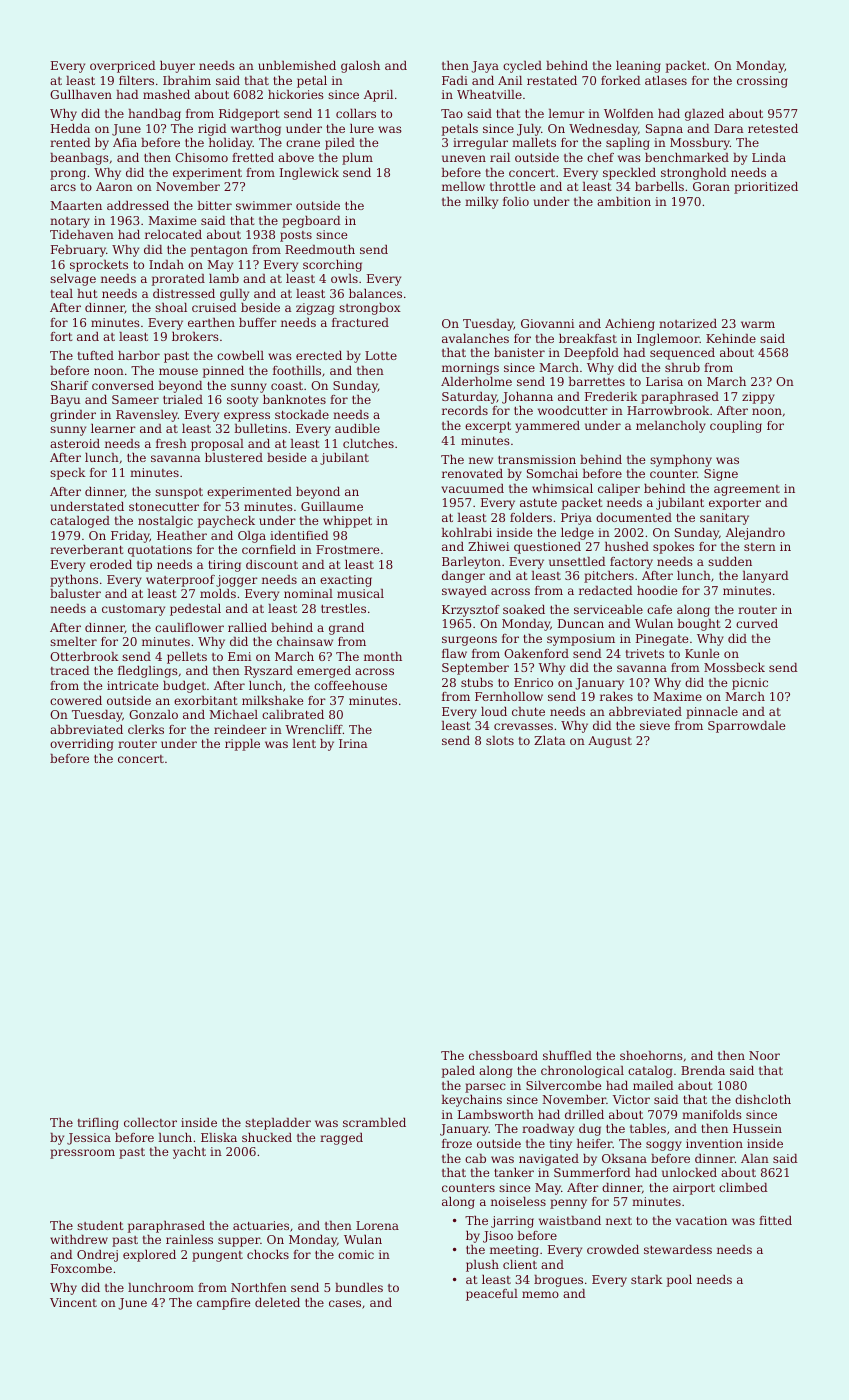 The width and height of the page is (849, 1400). Describe the element at coordinates (463, 577) in the page. I see `danger` at that location.
